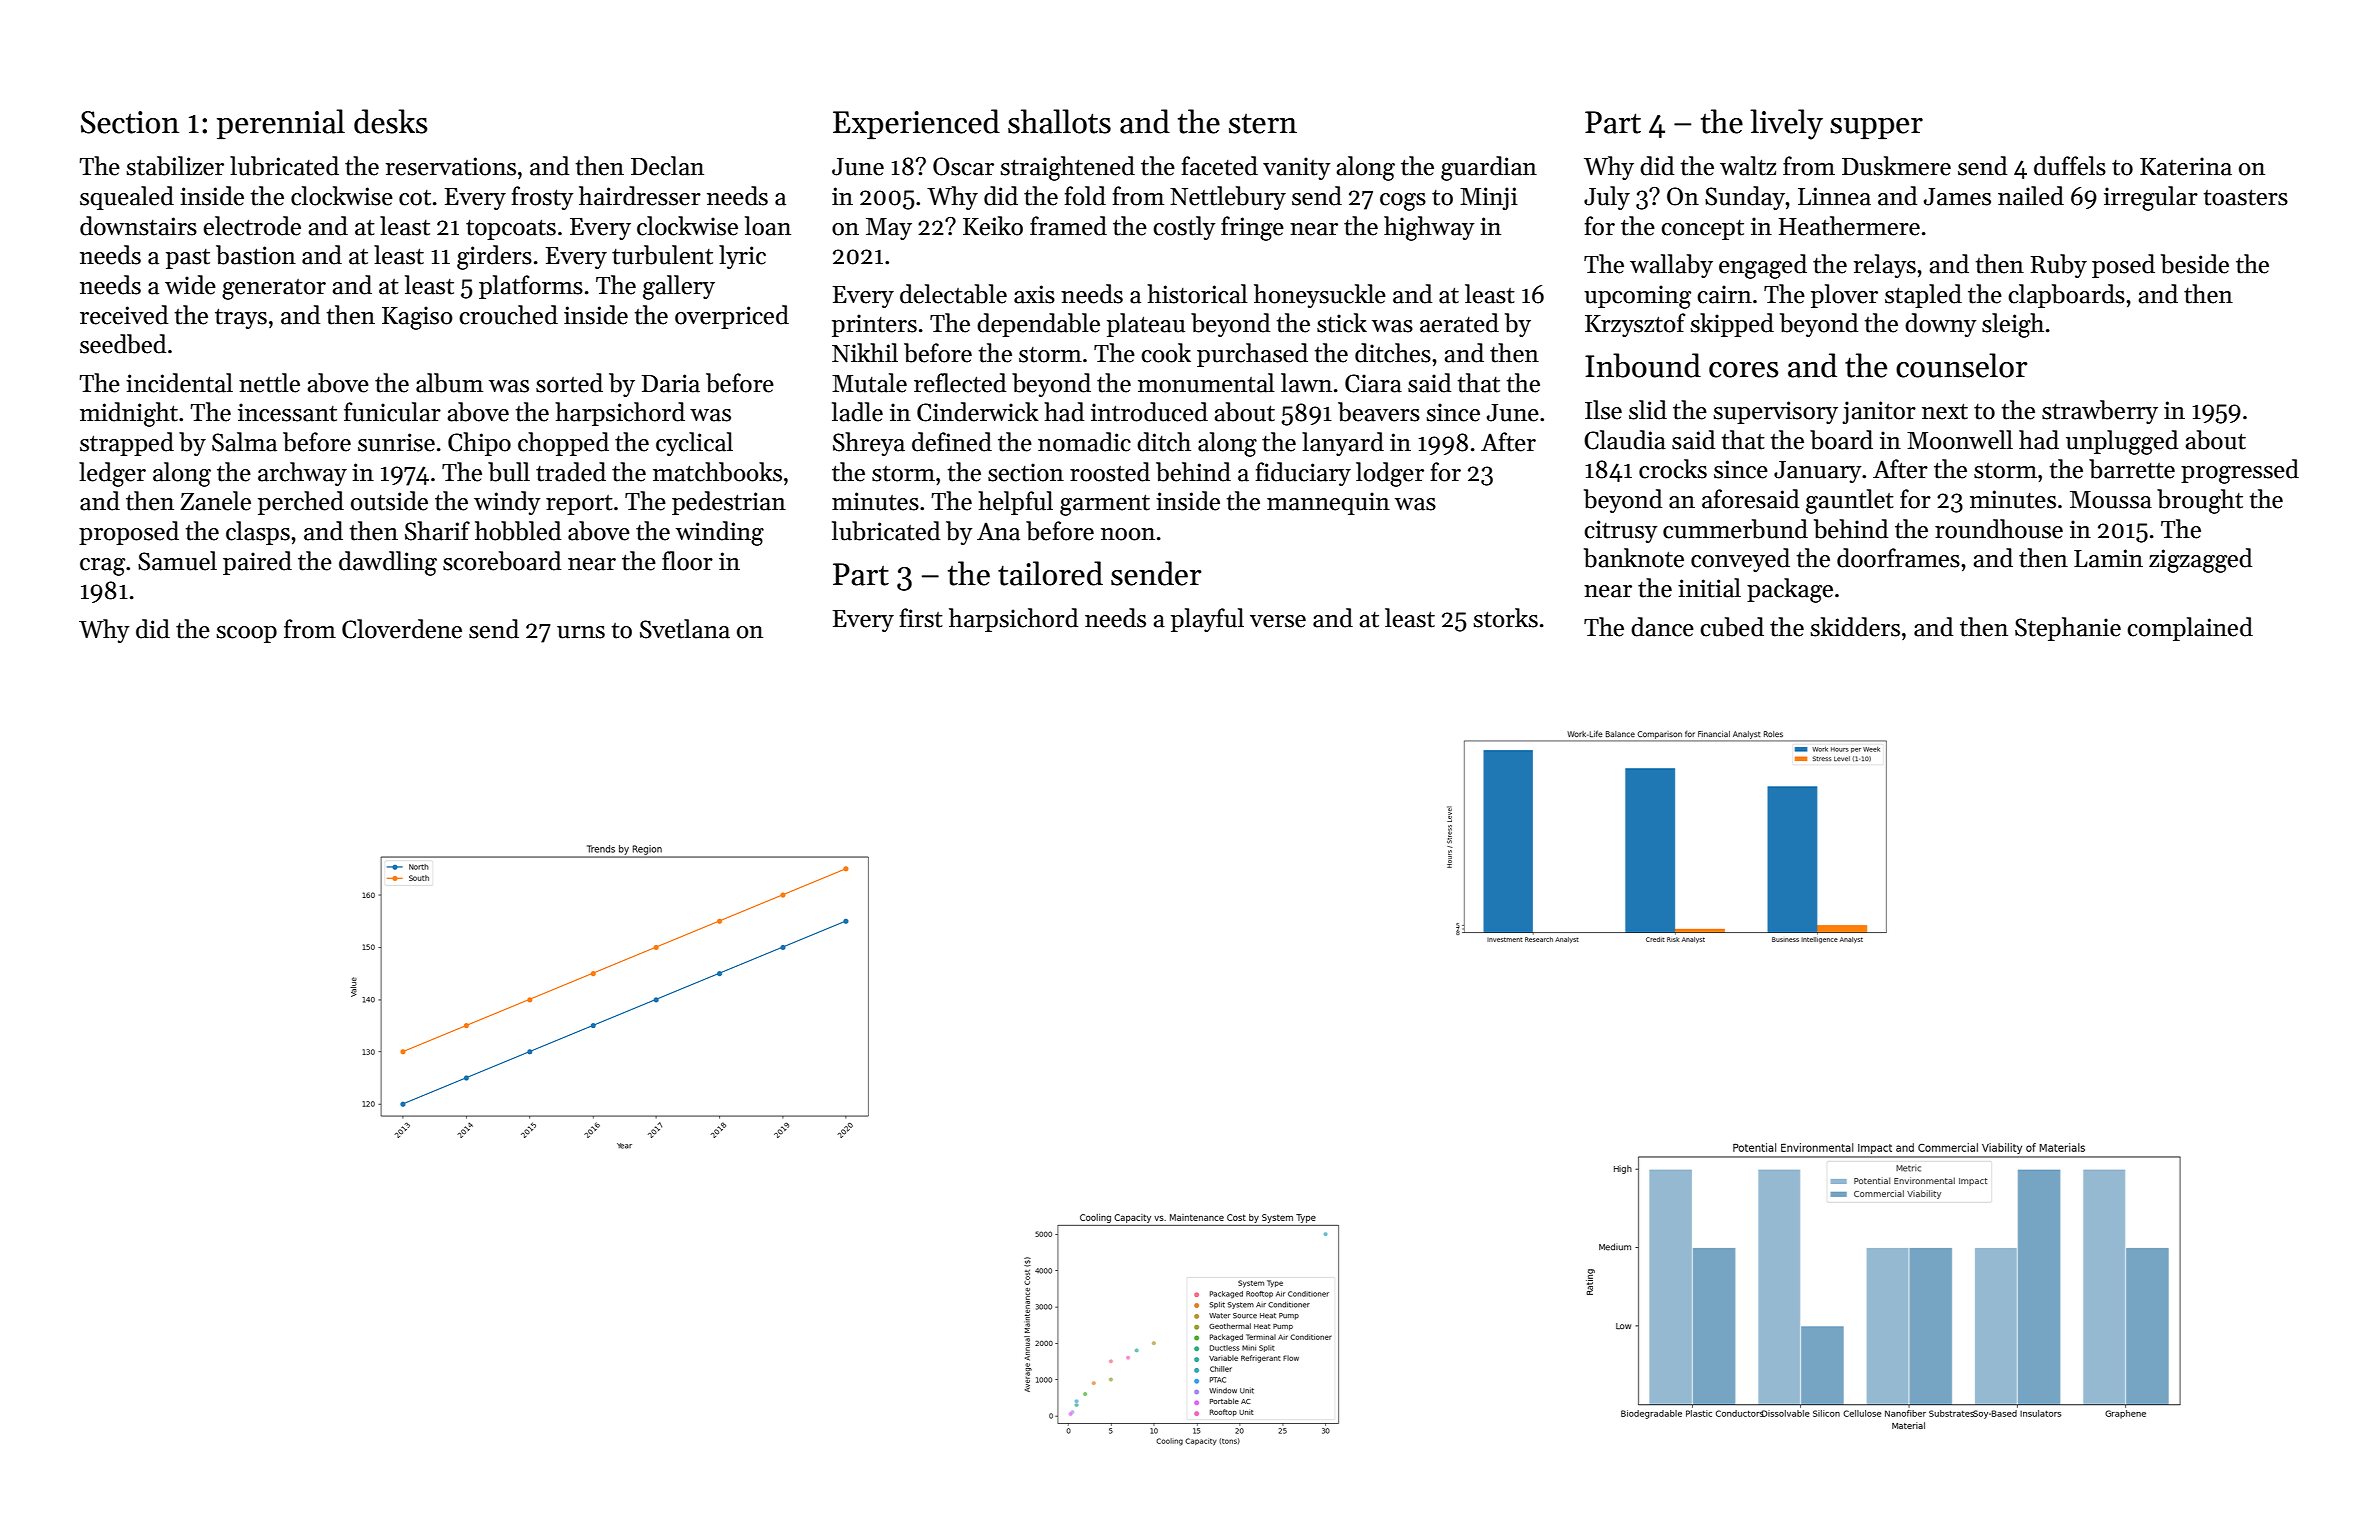 Image resolution: width=2380 pixels, height=1540 pixels. I want to click on dawdling, so click(388, 563).
